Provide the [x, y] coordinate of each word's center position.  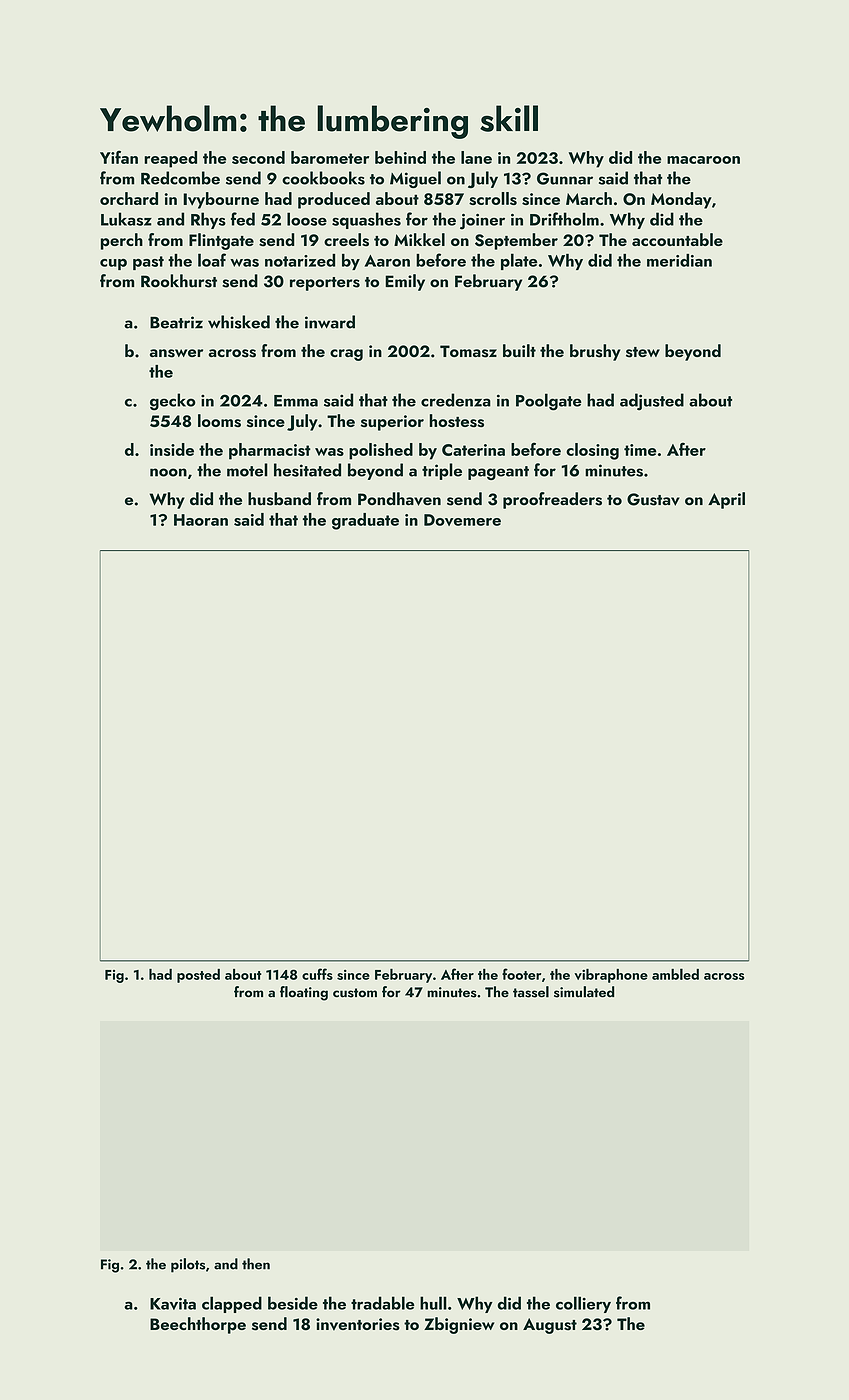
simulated [584, 992]
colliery [583, 1304]
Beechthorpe [198, 1325]
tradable [383, 1303]
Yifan [119, 157]
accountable [677, 239]
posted [198, 976]
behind [400, 157]
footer [521, 974]
